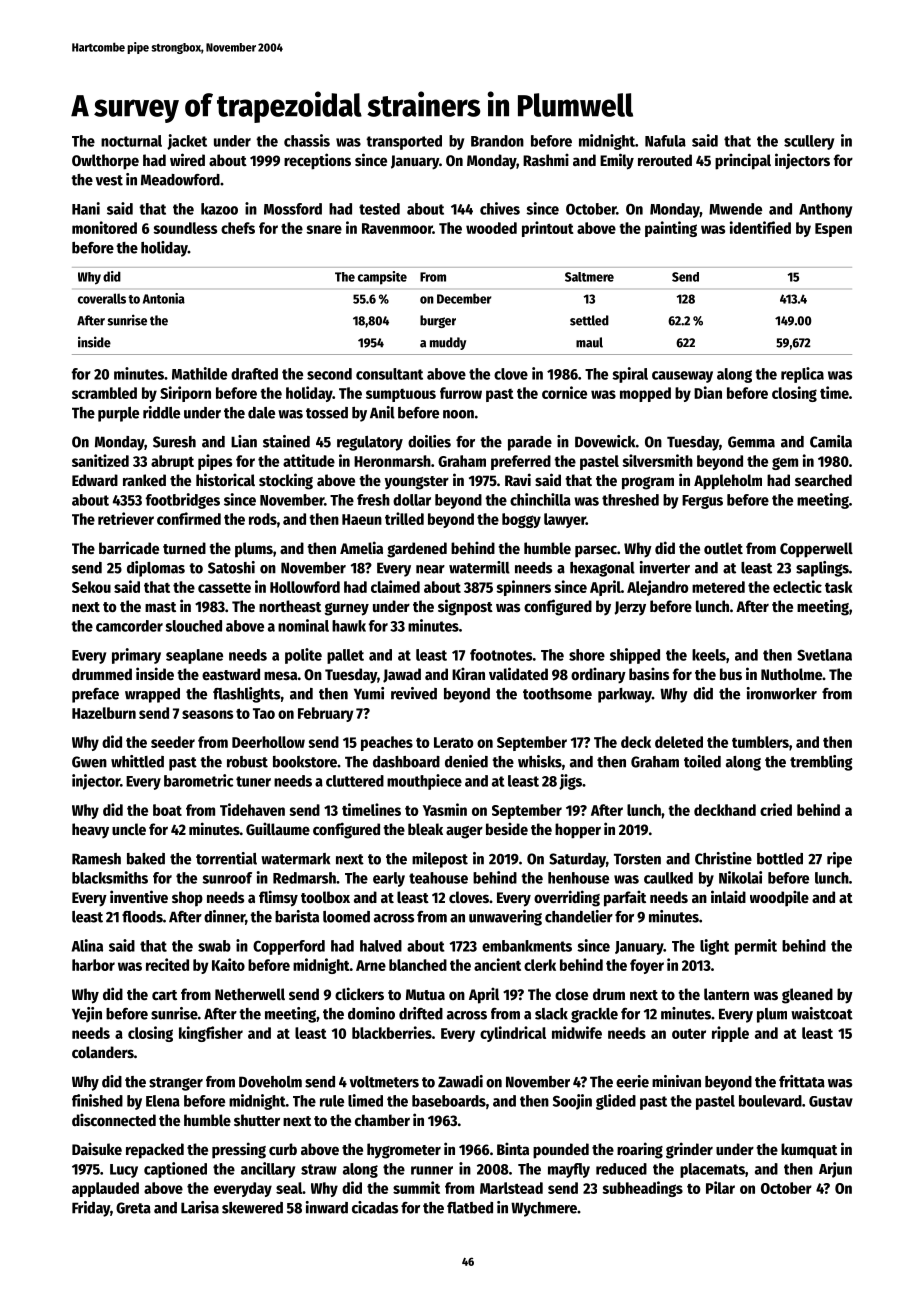 The image size is (924, 1308). I want to click on replica, so click(802, 375).
